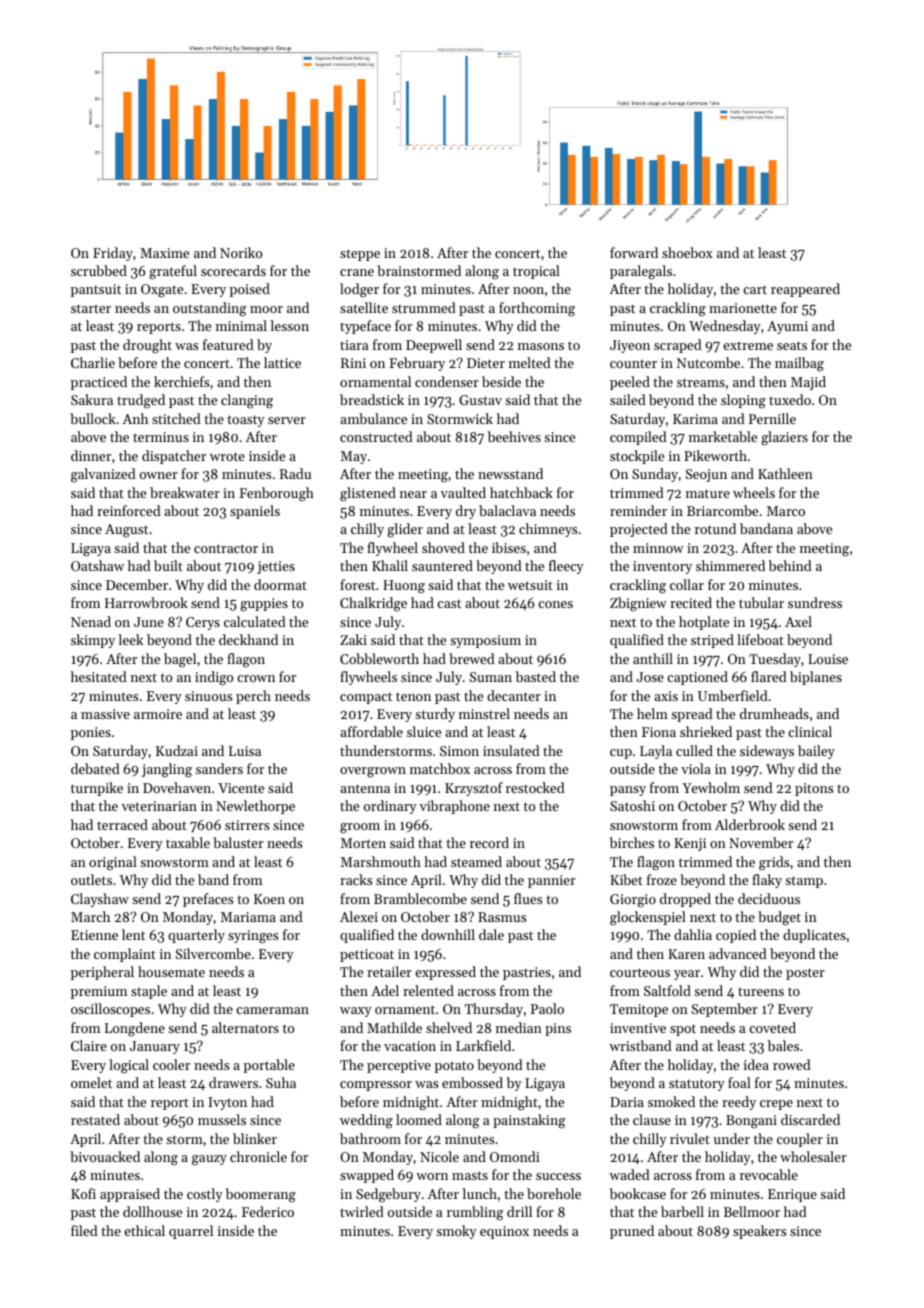 The image size is (924, 1308). What do you see at coordinates (191, 1232) in the page?
I see `quarrel` at bounding box center [191, 1232].
